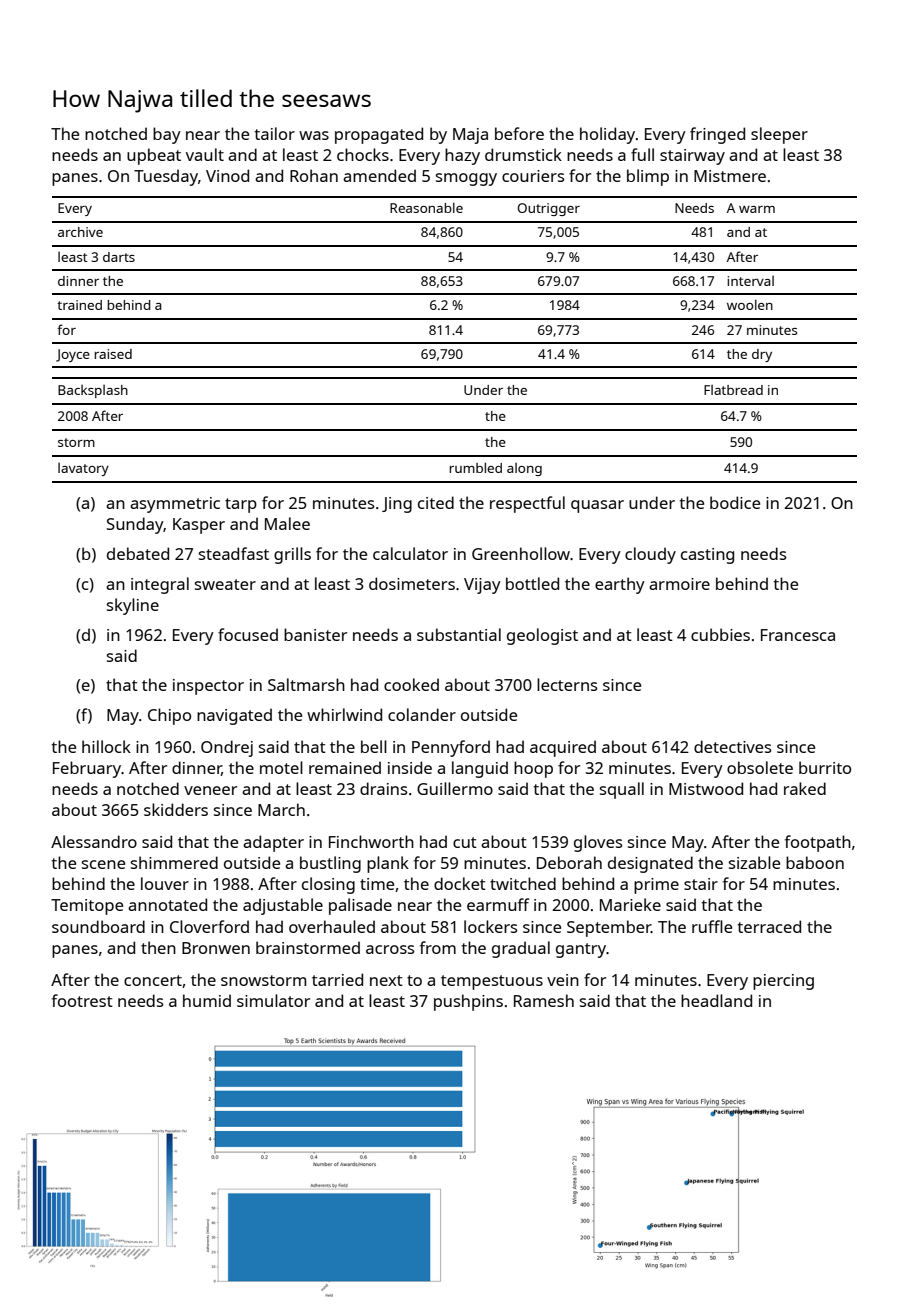  I want to click on Francesca, so click(798, 635).
